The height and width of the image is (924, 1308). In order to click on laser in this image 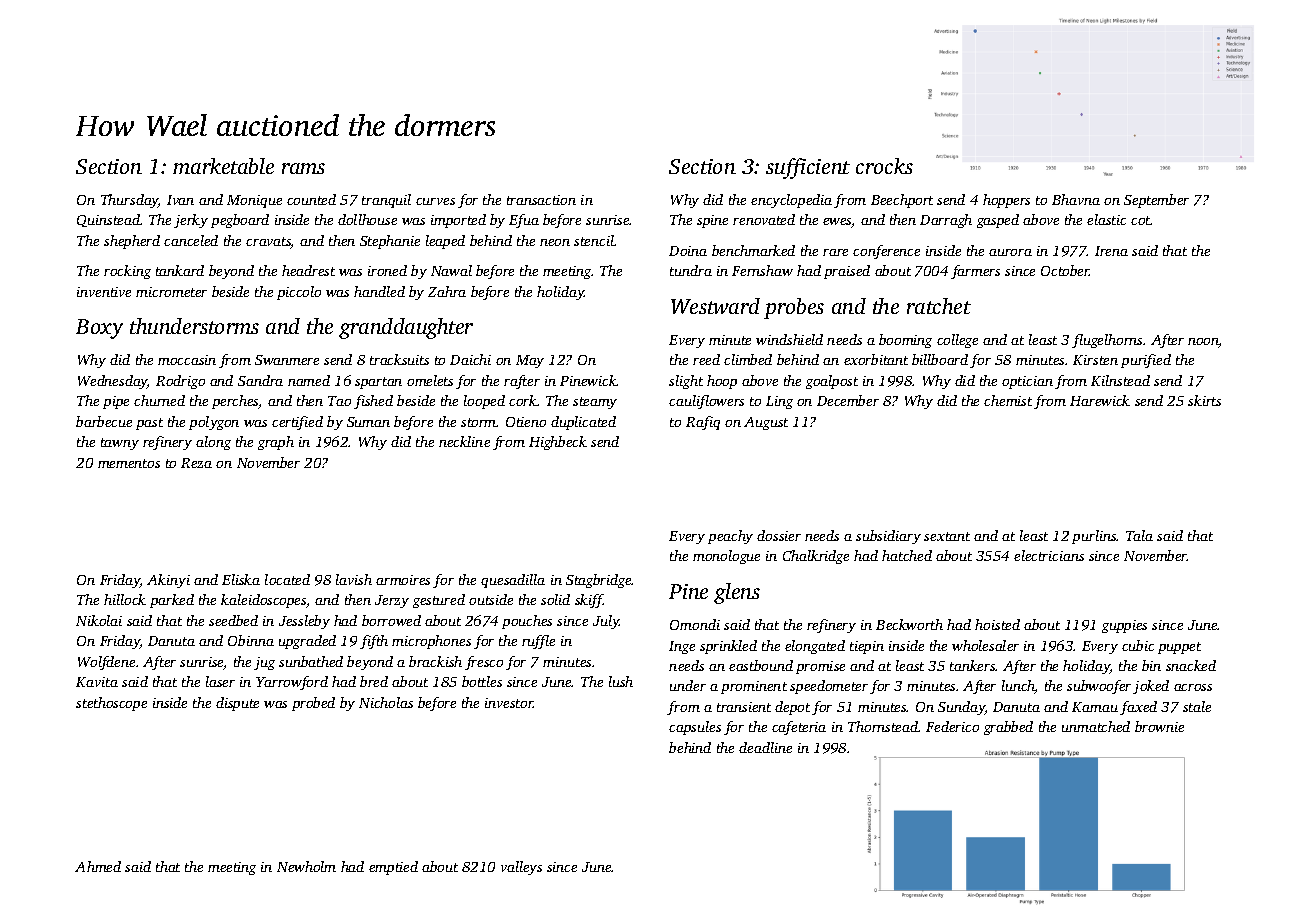, I will do `click(220, 681)`.
